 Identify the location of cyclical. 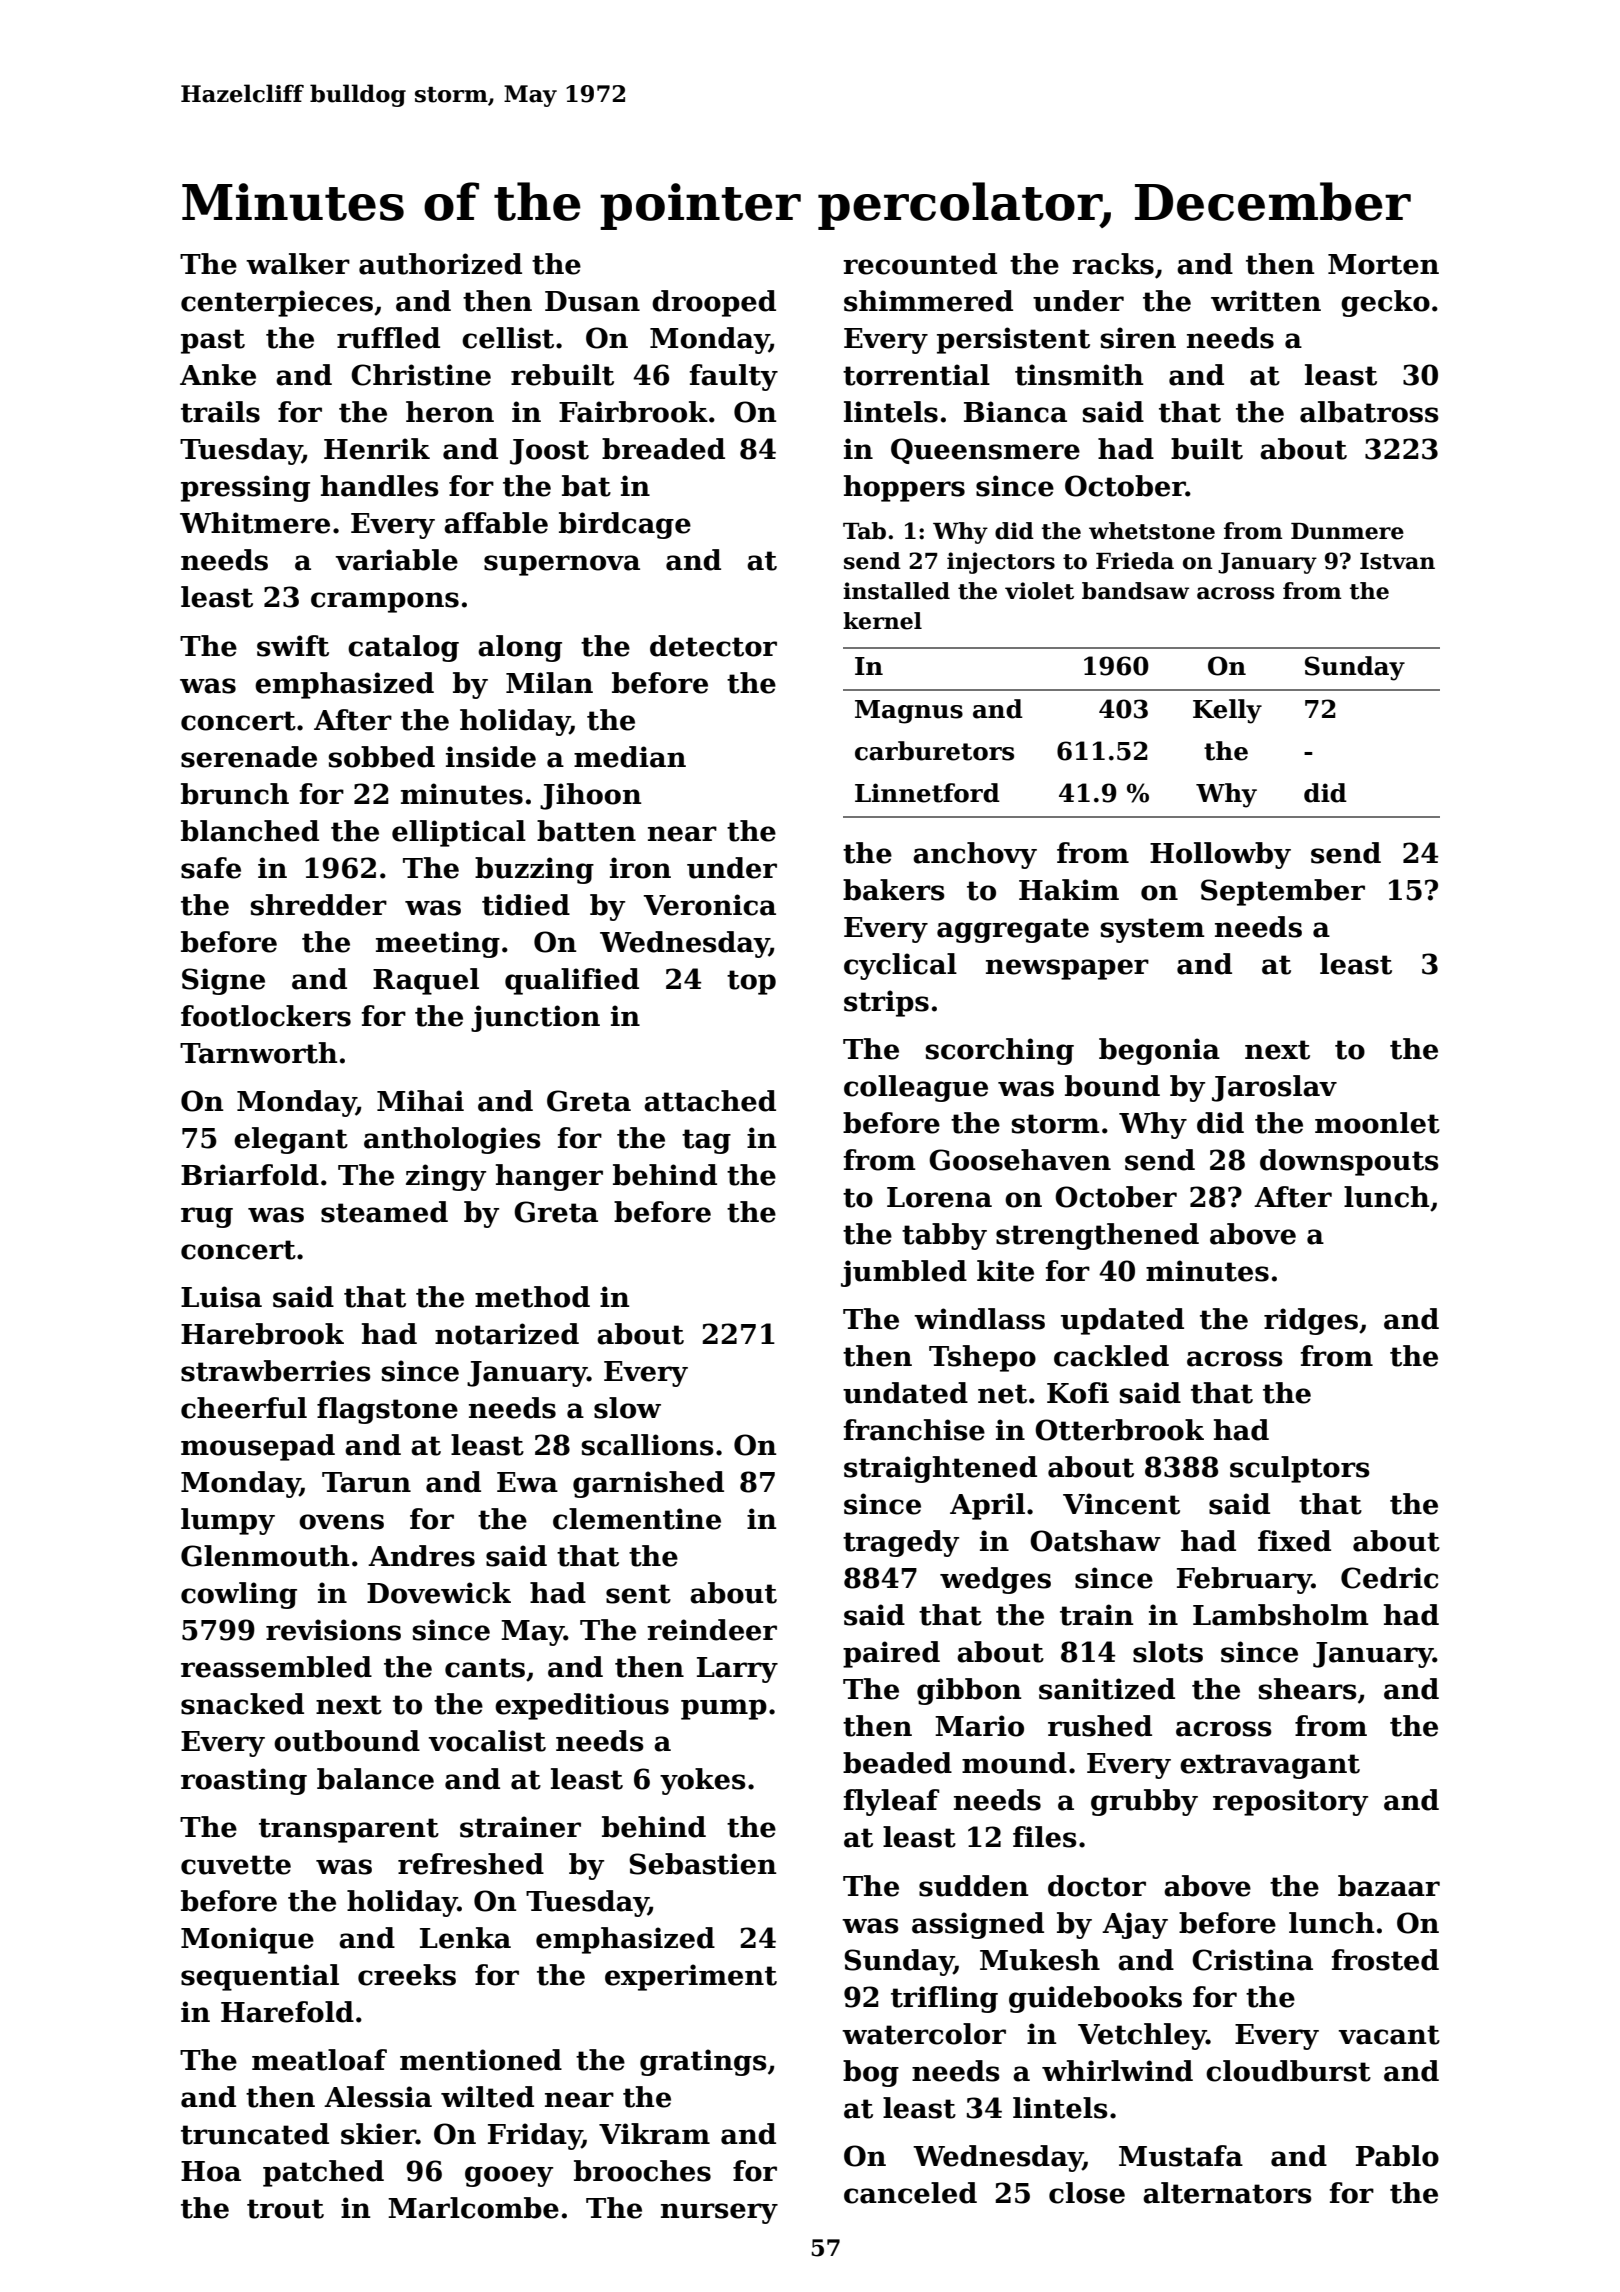
(900, 966).
